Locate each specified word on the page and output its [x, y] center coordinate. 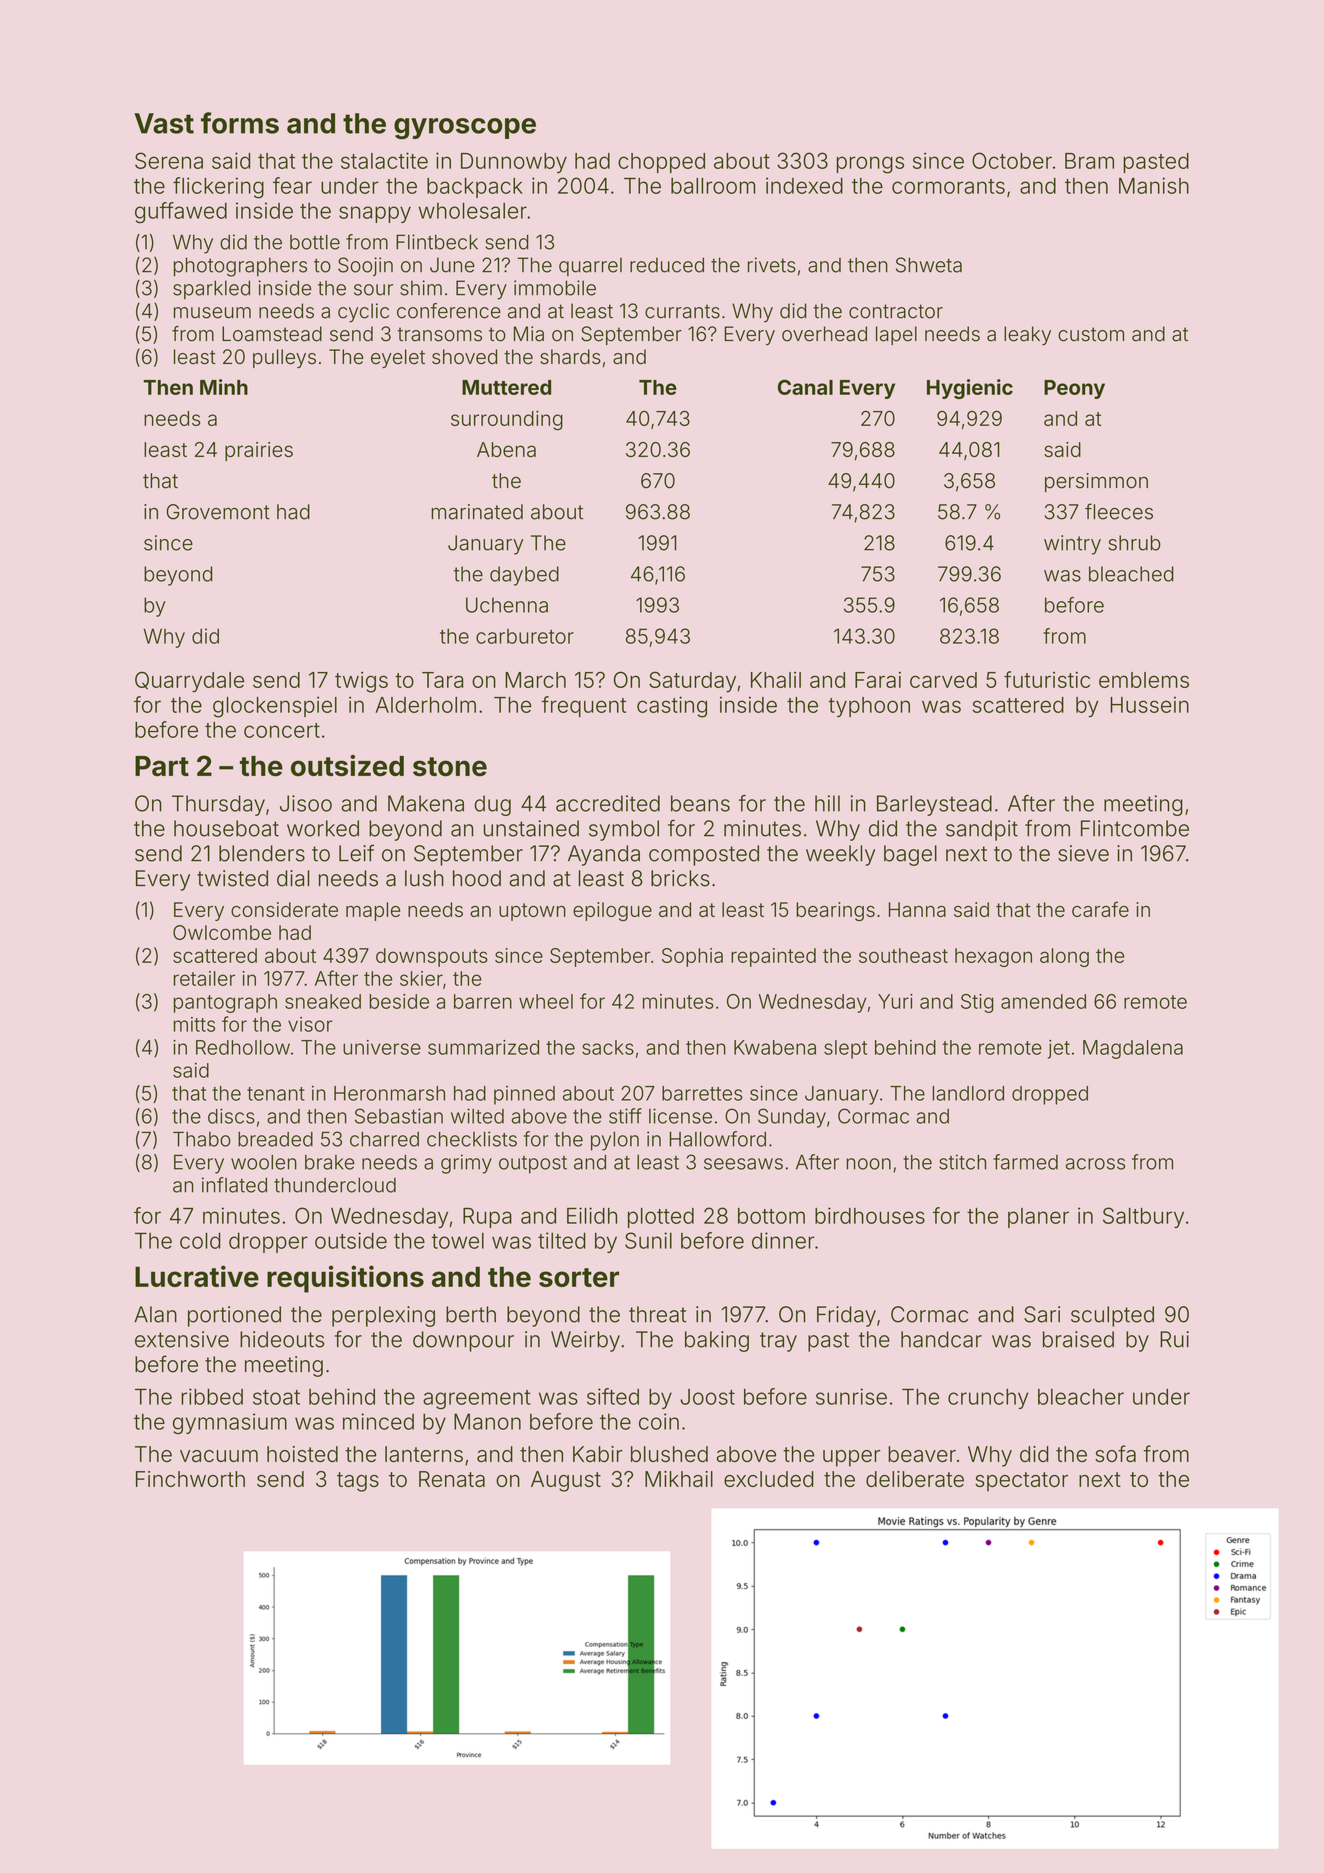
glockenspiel [275, 707]
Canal [805, 387]
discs [231, 1116]
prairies [259, 451]
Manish [1154, 185]
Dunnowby [514, 163]
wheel [546, 1001]
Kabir [598, 1454]
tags [358, 1482]
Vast [164, 123]
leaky [1027, 336]
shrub [1135, 543]
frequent [584, 706]
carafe [1100, 909]
